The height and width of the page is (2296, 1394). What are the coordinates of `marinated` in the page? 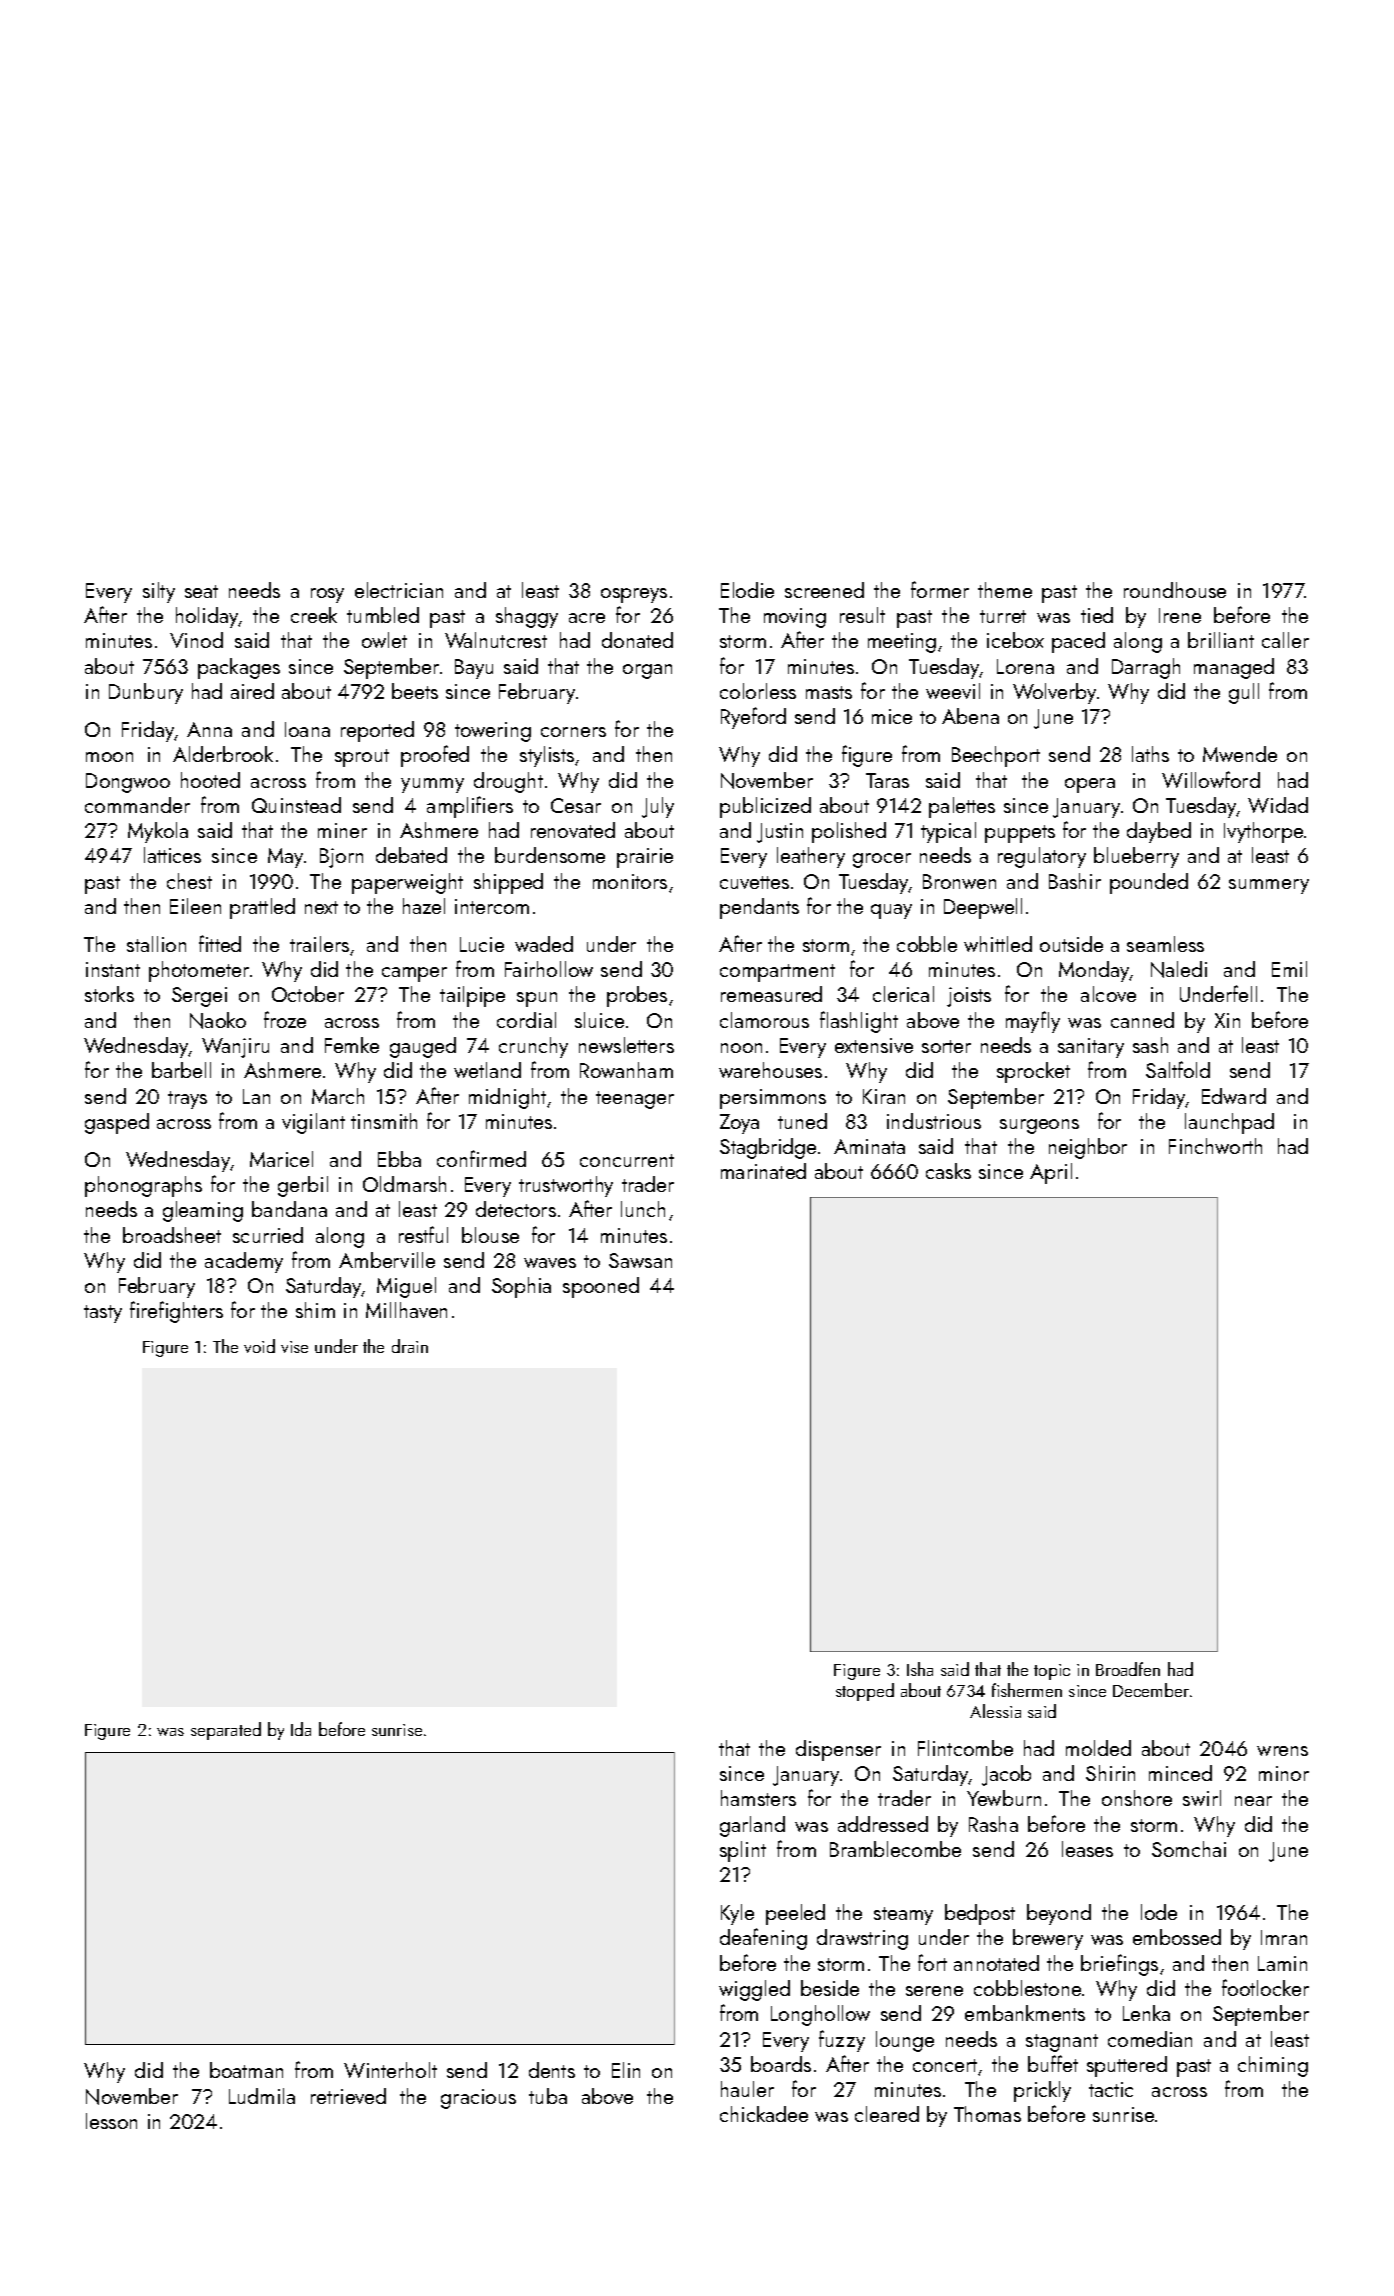 It's located at (763, 1171).
